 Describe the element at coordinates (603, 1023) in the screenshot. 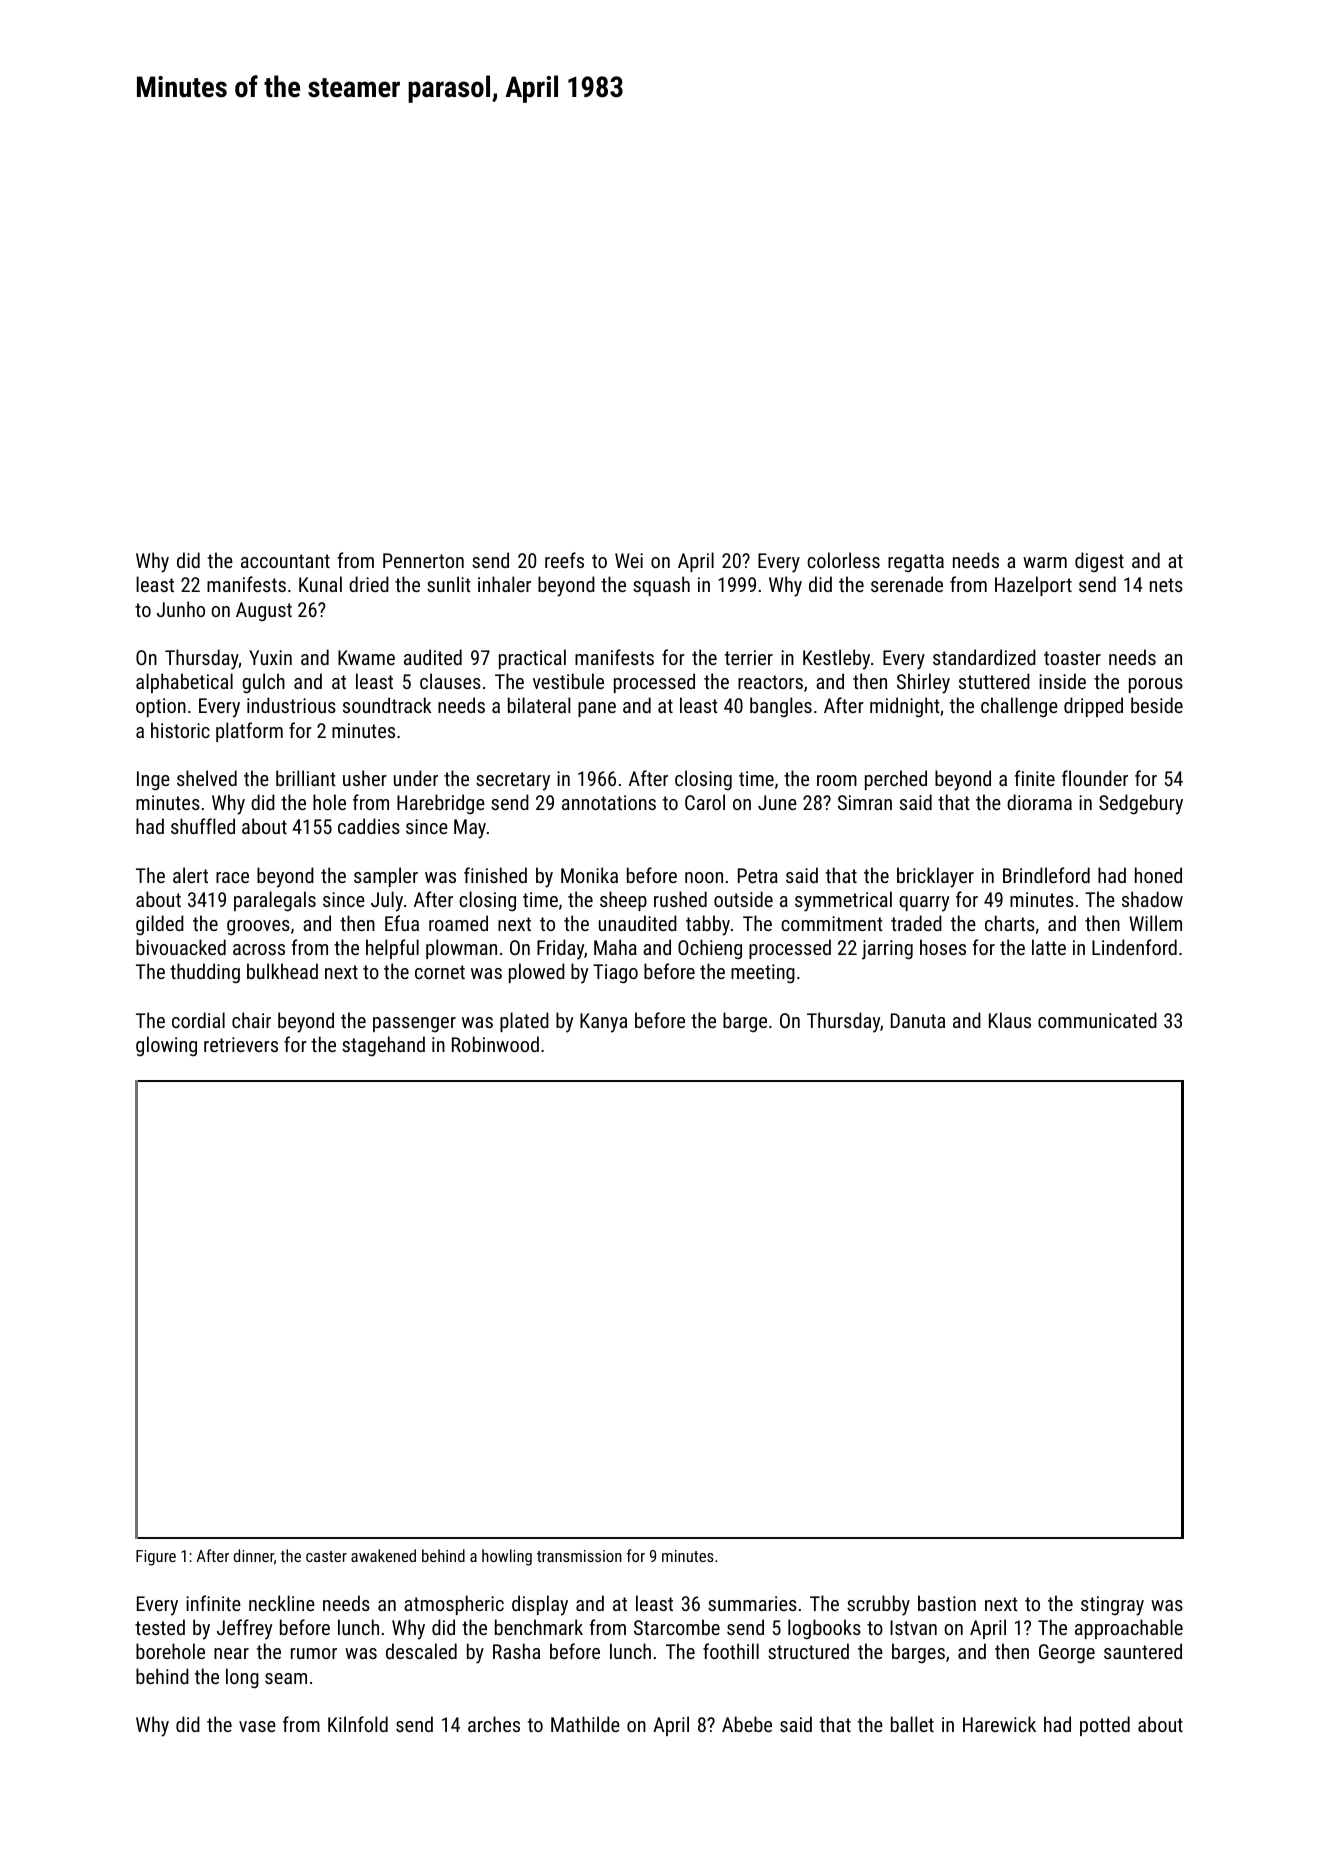

I see `Kanya` at that location.
